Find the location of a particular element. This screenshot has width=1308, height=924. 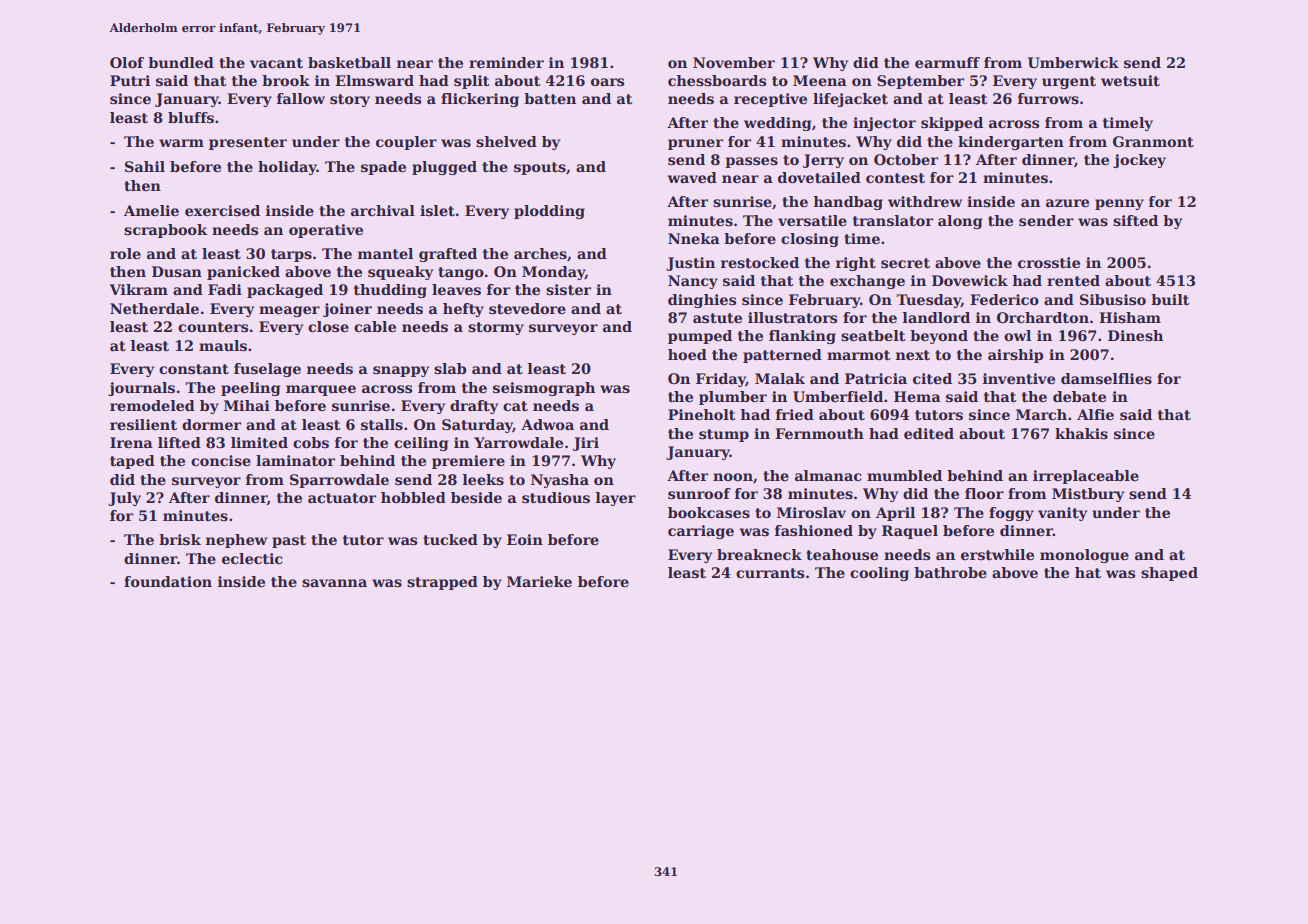

earmuff is located at coordinates (947, 62).
